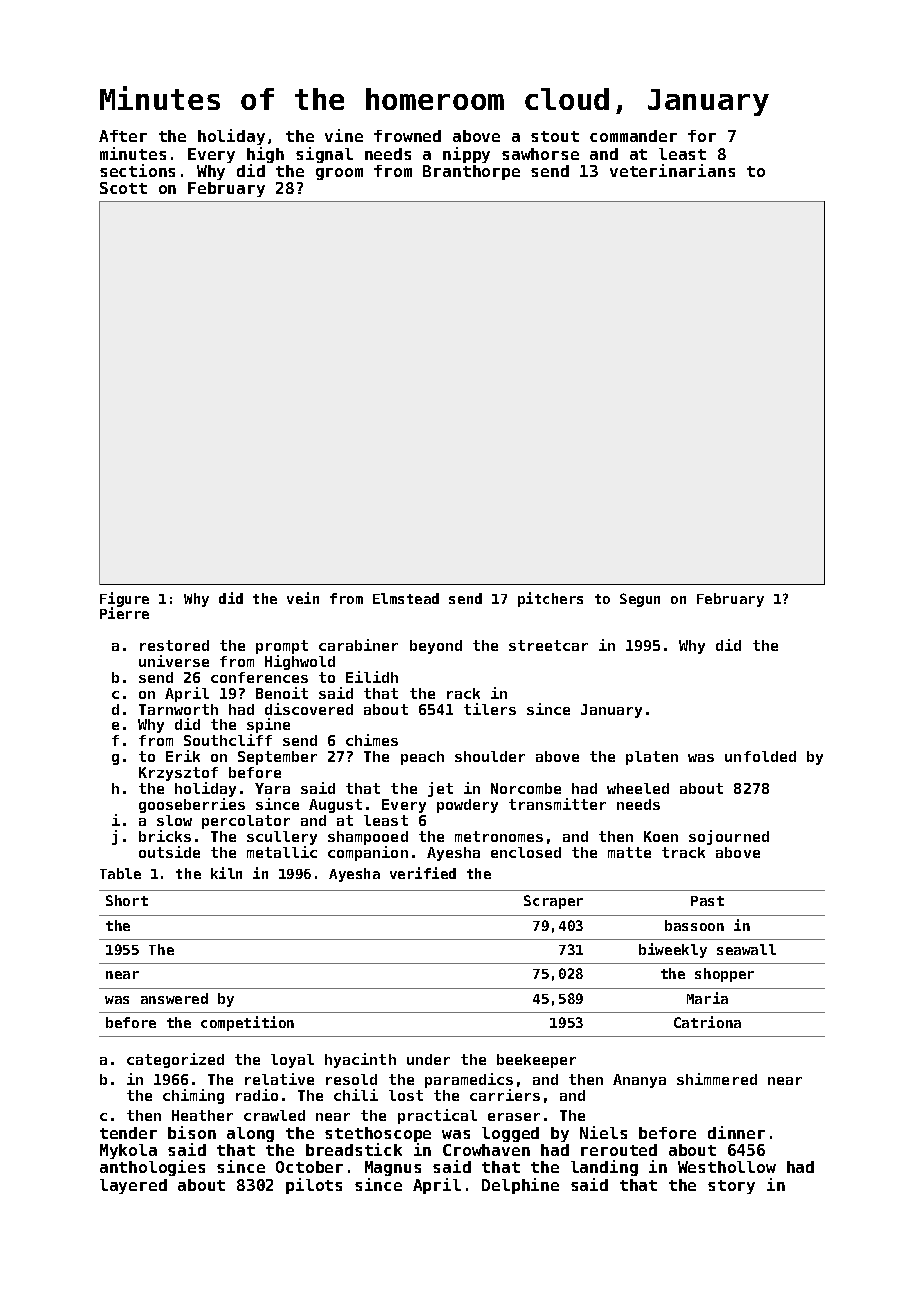 This screenshot has width=924, height=1308. What do you see at coordinates (672, 170) in the screenshot?
I see `veterinarians` at bounding box center [672, 170].
